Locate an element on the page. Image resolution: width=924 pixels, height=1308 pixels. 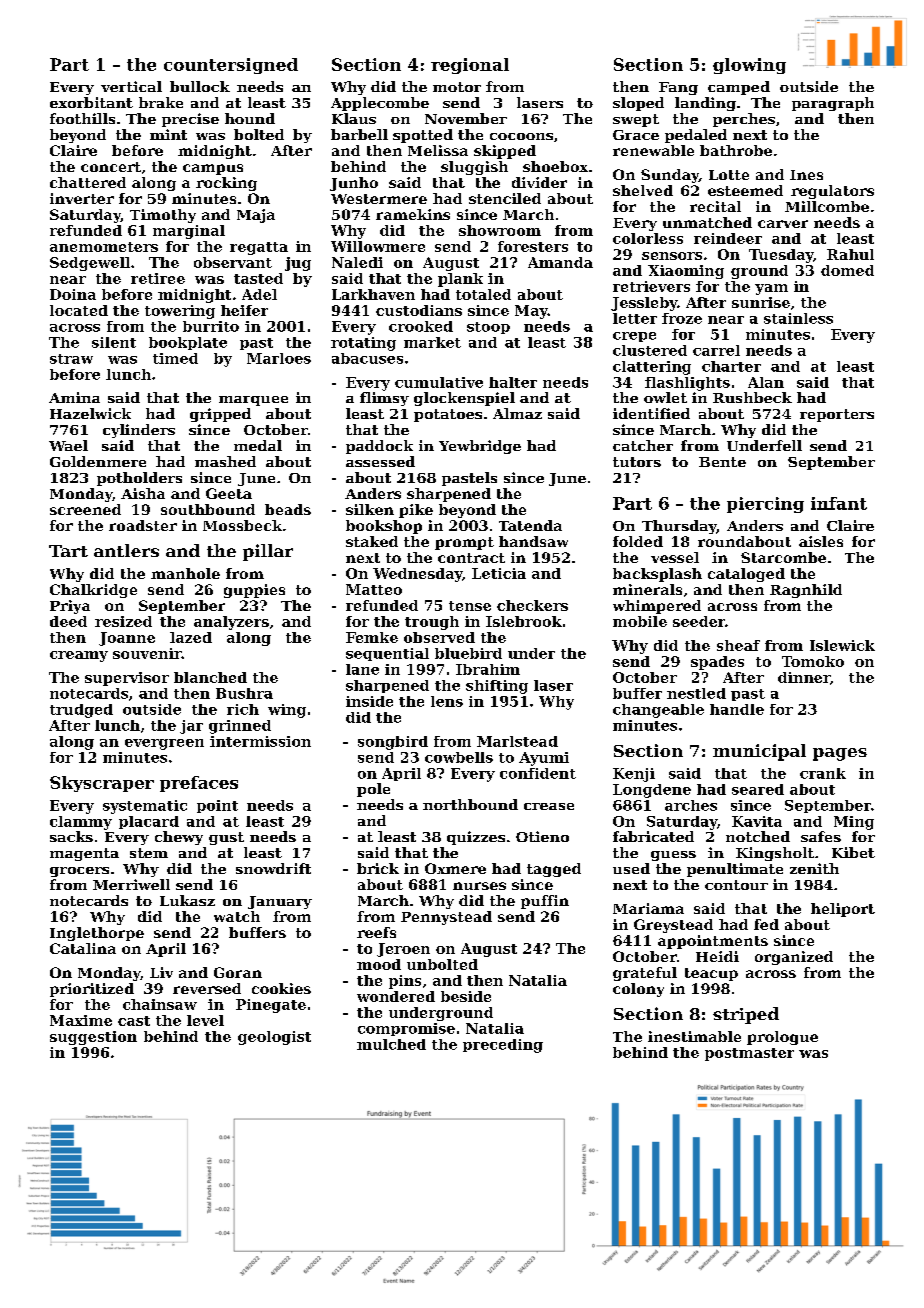
prefaces is located at coordinates (199, 784).
